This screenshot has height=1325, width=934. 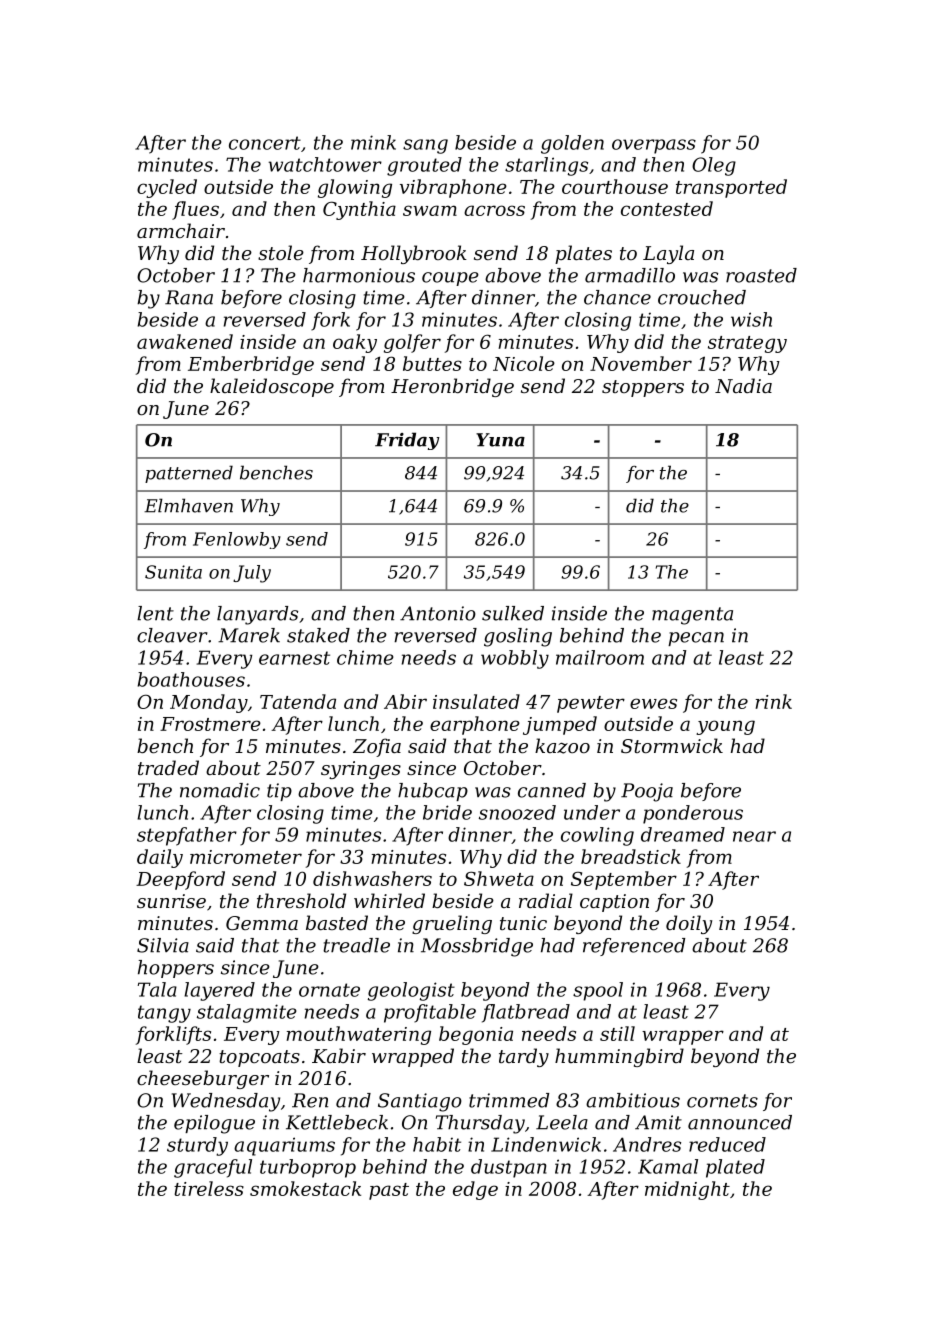 What do you see at coordinates (517, 812) in the screenshot?
I see `snoozed` at bounding box center [517, 812].
